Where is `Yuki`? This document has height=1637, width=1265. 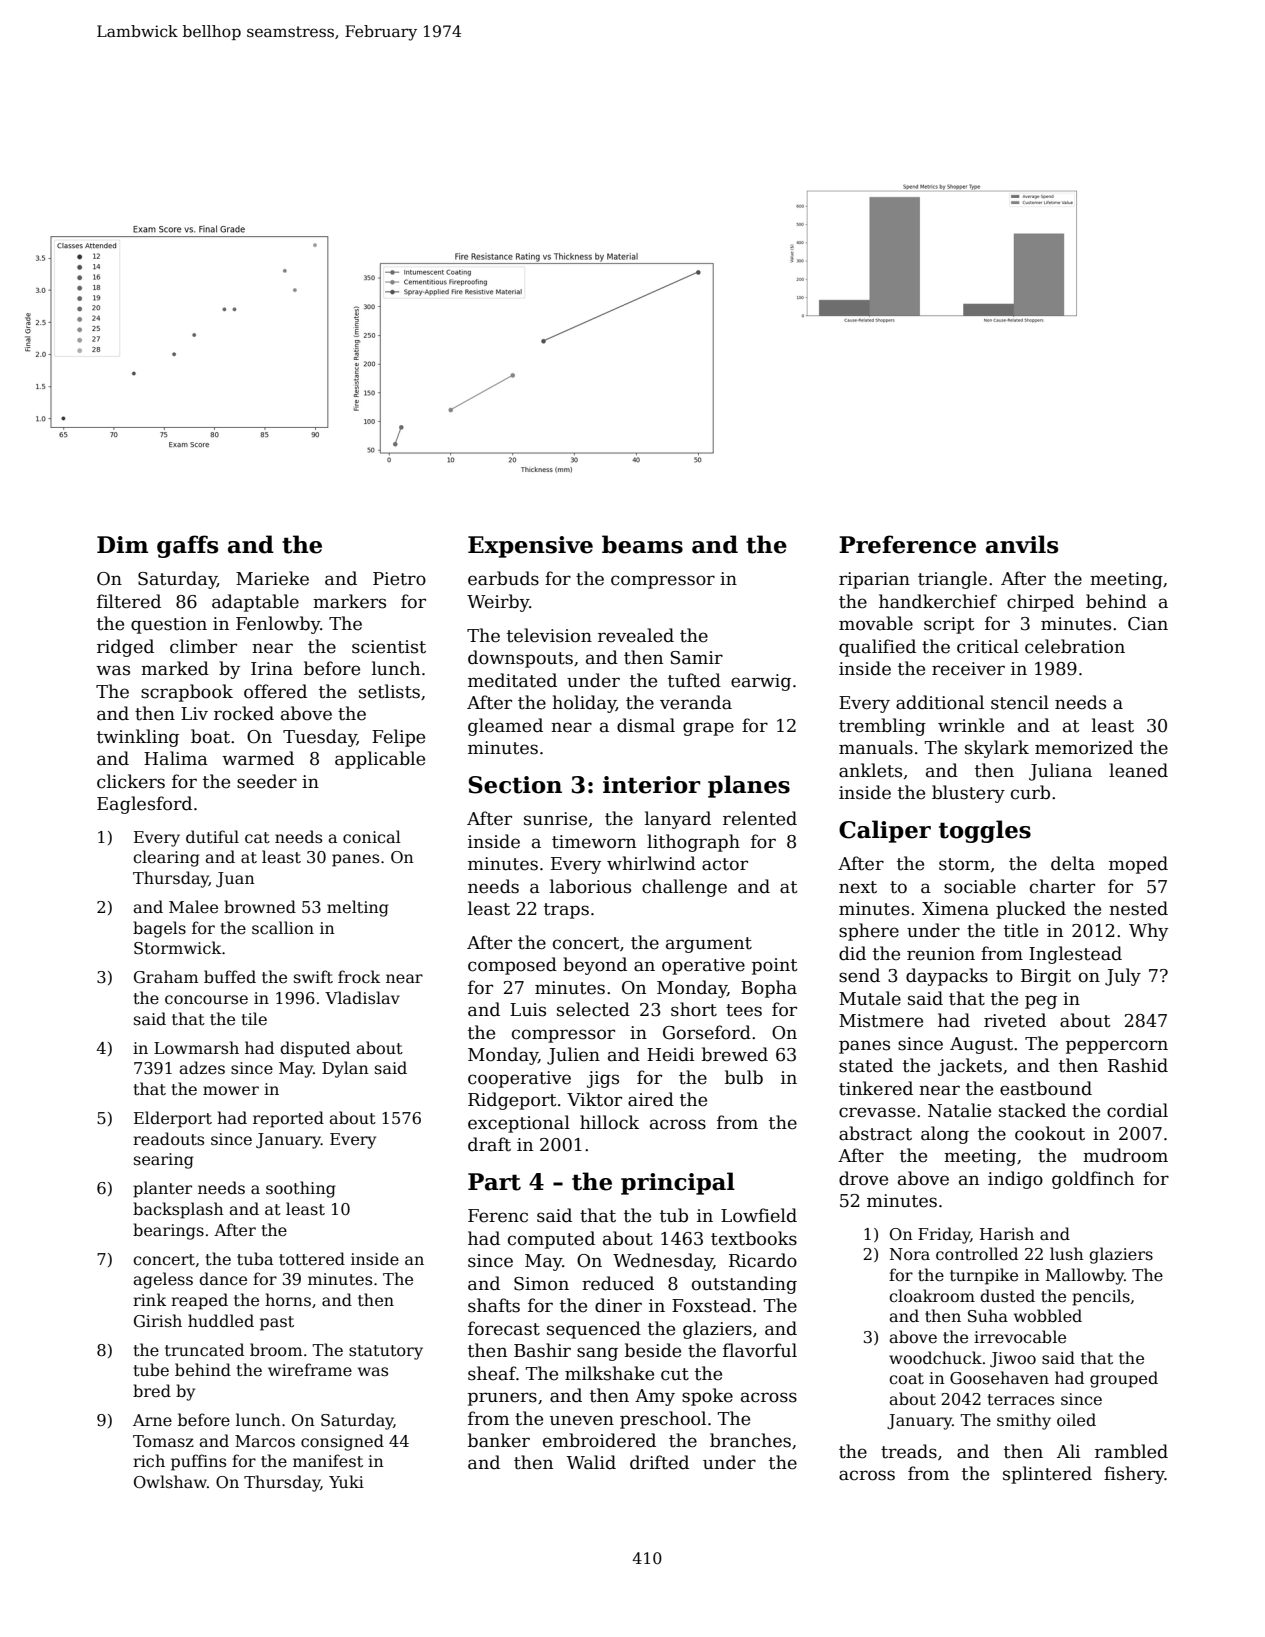 Yuki is located at coordinates (346, 1481).
